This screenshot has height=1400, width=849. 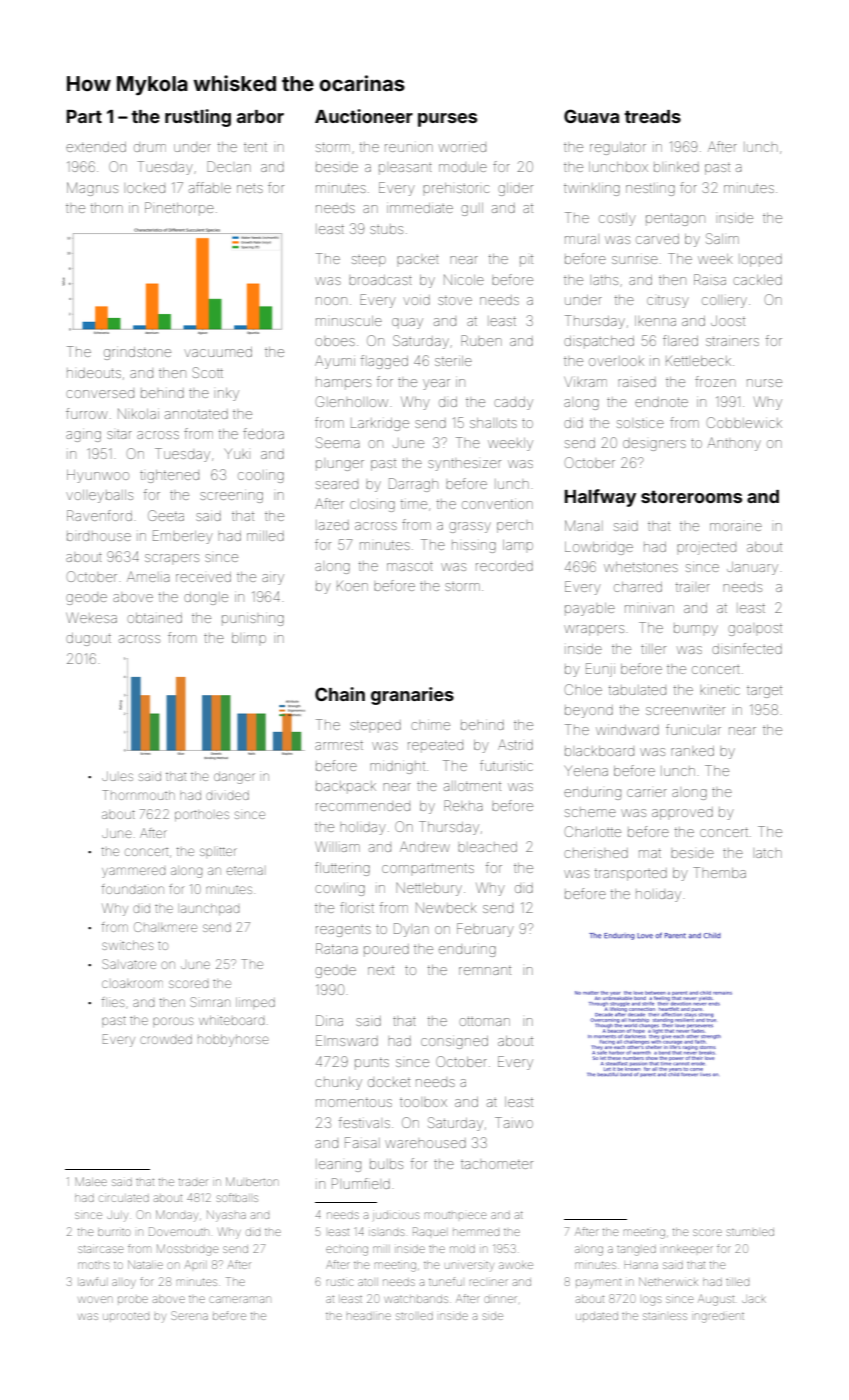 I want to click on Magnus, so click(x=92, y=189).
